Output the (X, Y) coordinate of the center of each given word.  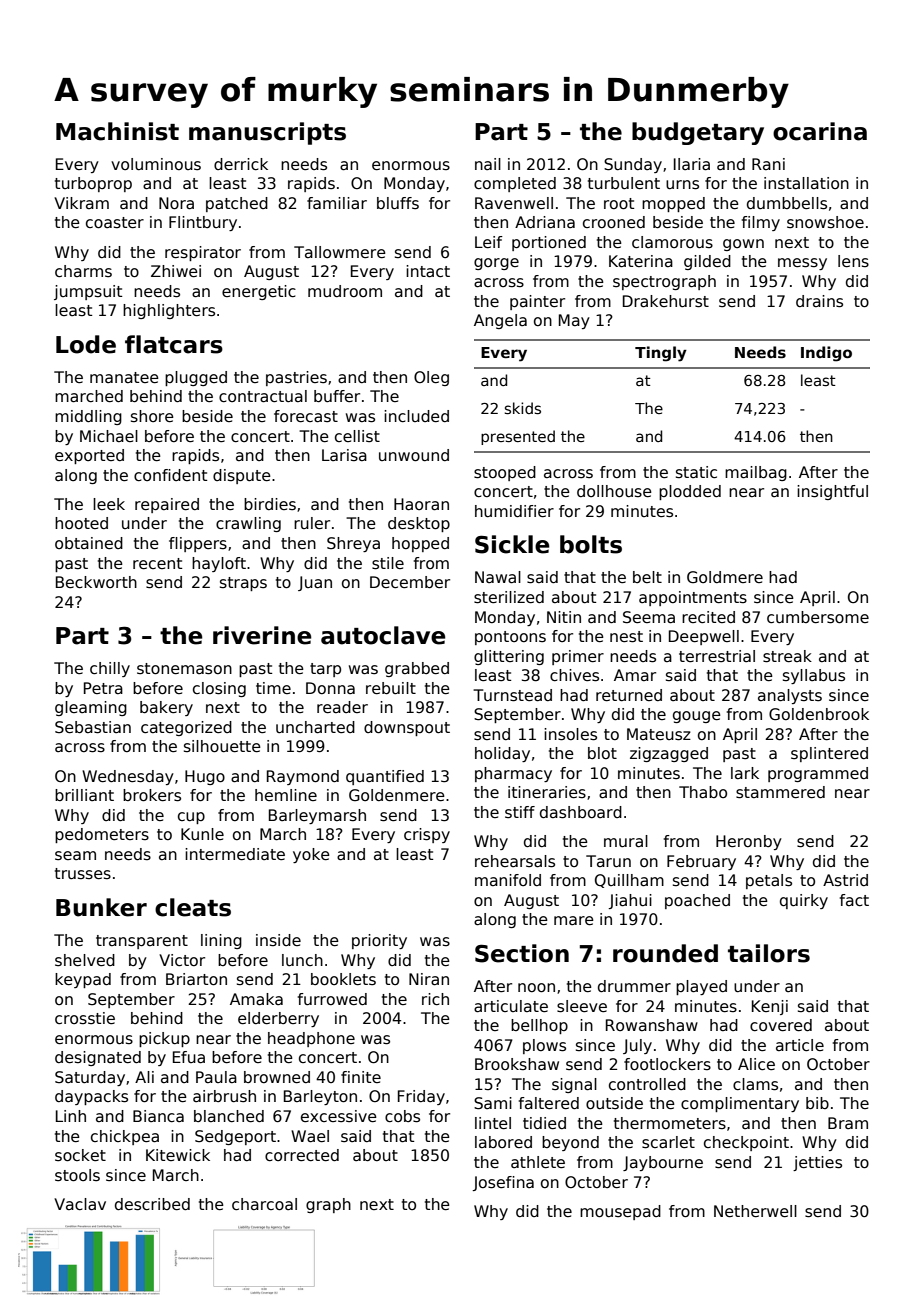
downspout (407, 728)
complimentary (740, 1104)
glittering (509, 657)
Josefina (503, 1183)
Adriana (545, 222)
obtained (89, 543)
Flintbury (203, 223)
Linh (71, 1116)
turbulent (624, 183)
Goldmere (725, 577)
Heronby (749, 842)
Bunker (101, 907)
